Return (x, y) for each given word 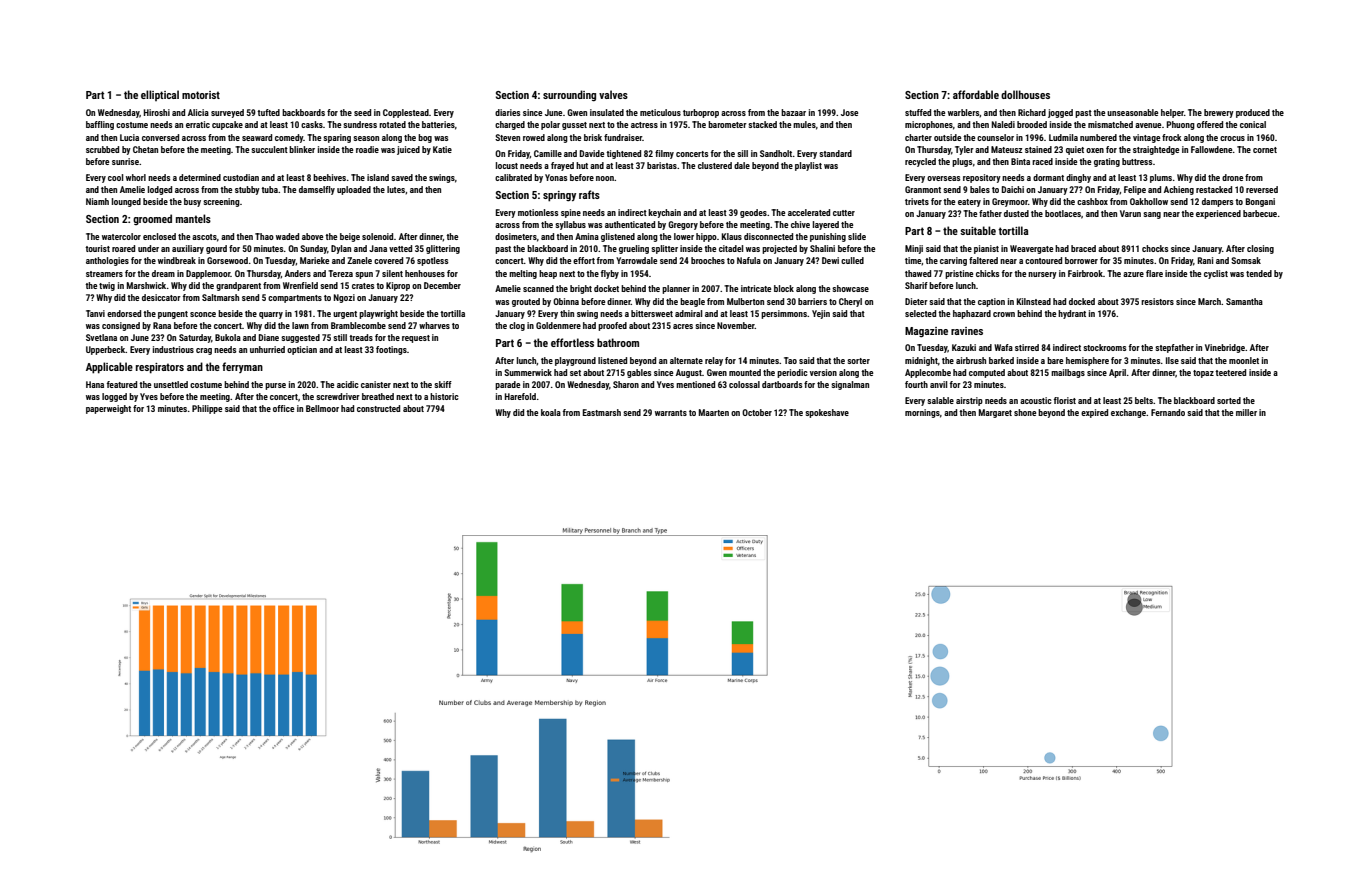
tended (1259, 273)
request (416, 339)
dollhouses (1025, 94)
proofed (612, 326)
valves (613, 94)
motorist (201, 95)
